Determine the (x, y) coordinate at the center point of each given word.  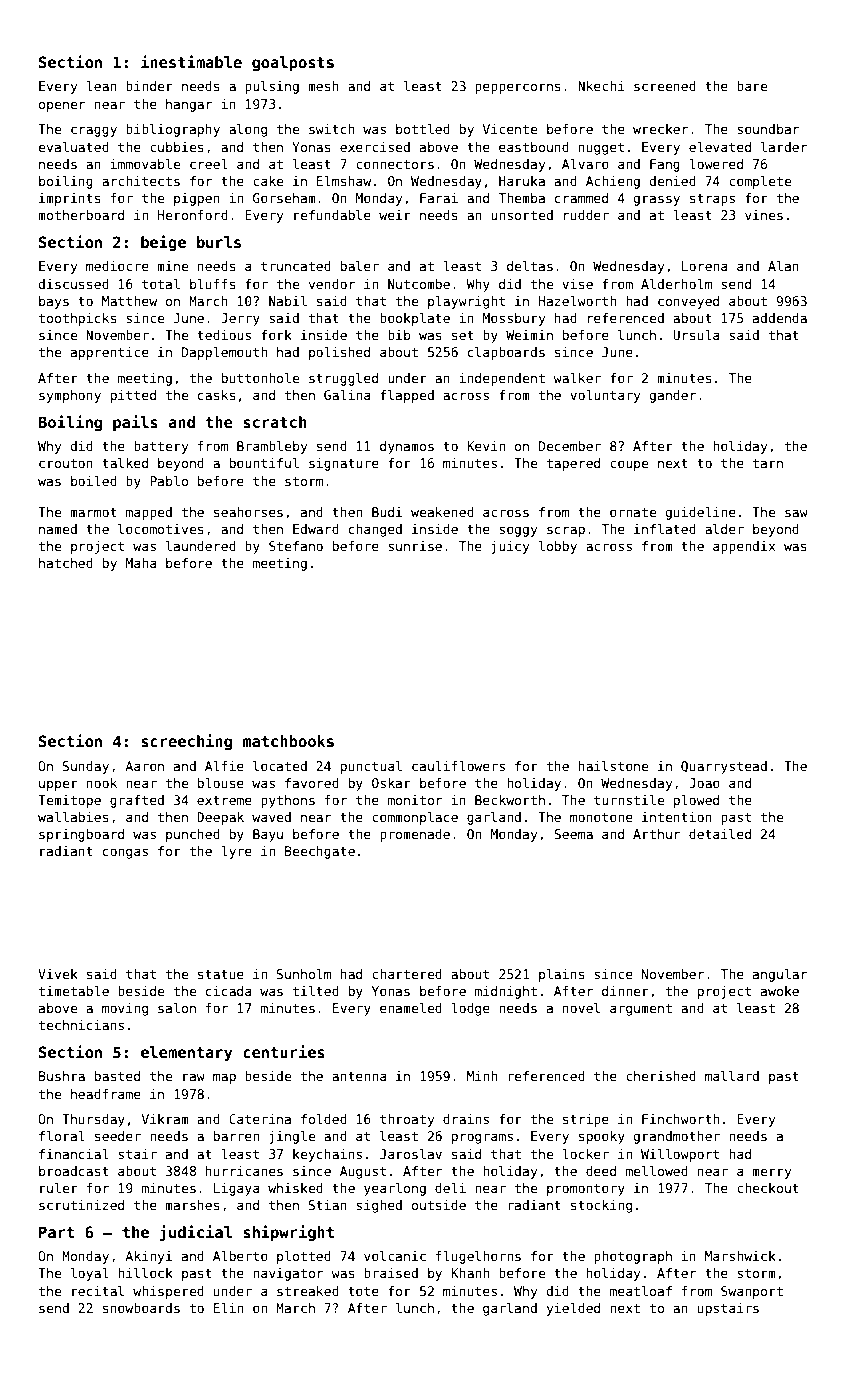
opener (62, 106)
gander (672, 396)
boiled (94, 481)
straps (712, 200)
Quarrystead (724, 767)
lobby (558, 547)
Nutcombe (419, 284)
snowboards (141, 1308)
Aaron (144, 766)
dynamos (407, 447)
